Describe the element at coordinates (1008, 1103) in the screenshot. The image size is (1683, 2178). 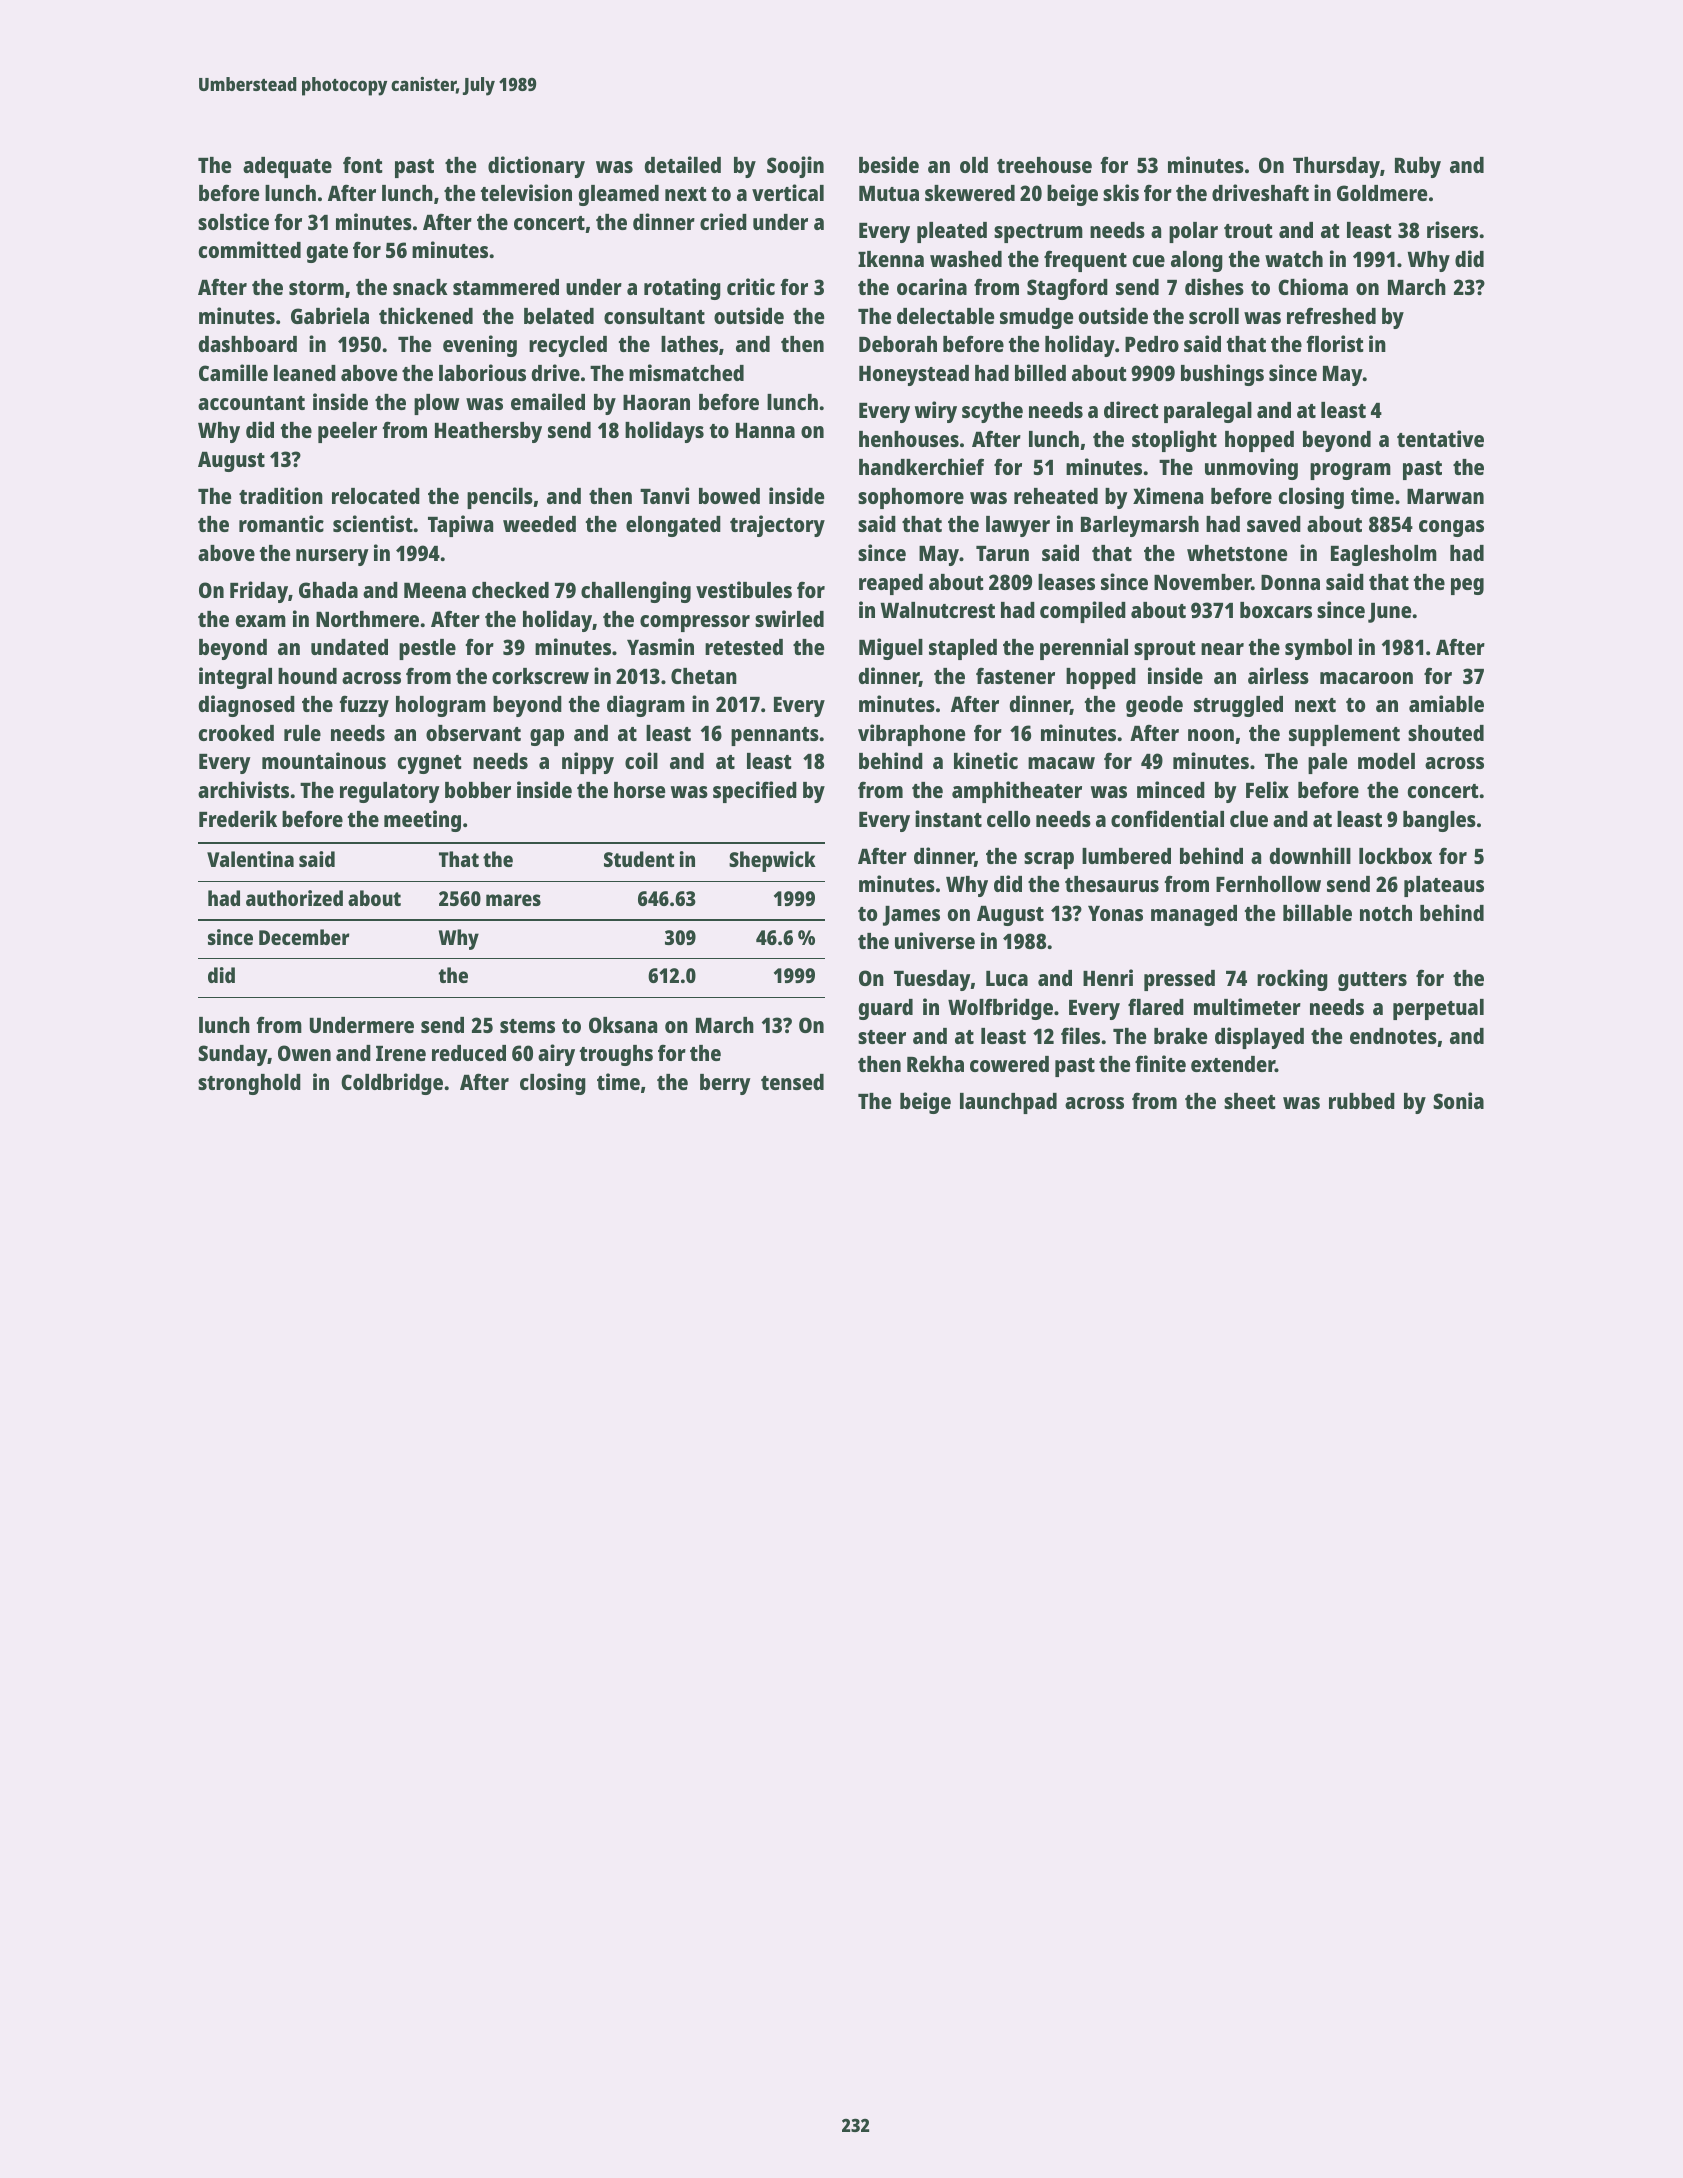
I see `launchpad` at that location.
